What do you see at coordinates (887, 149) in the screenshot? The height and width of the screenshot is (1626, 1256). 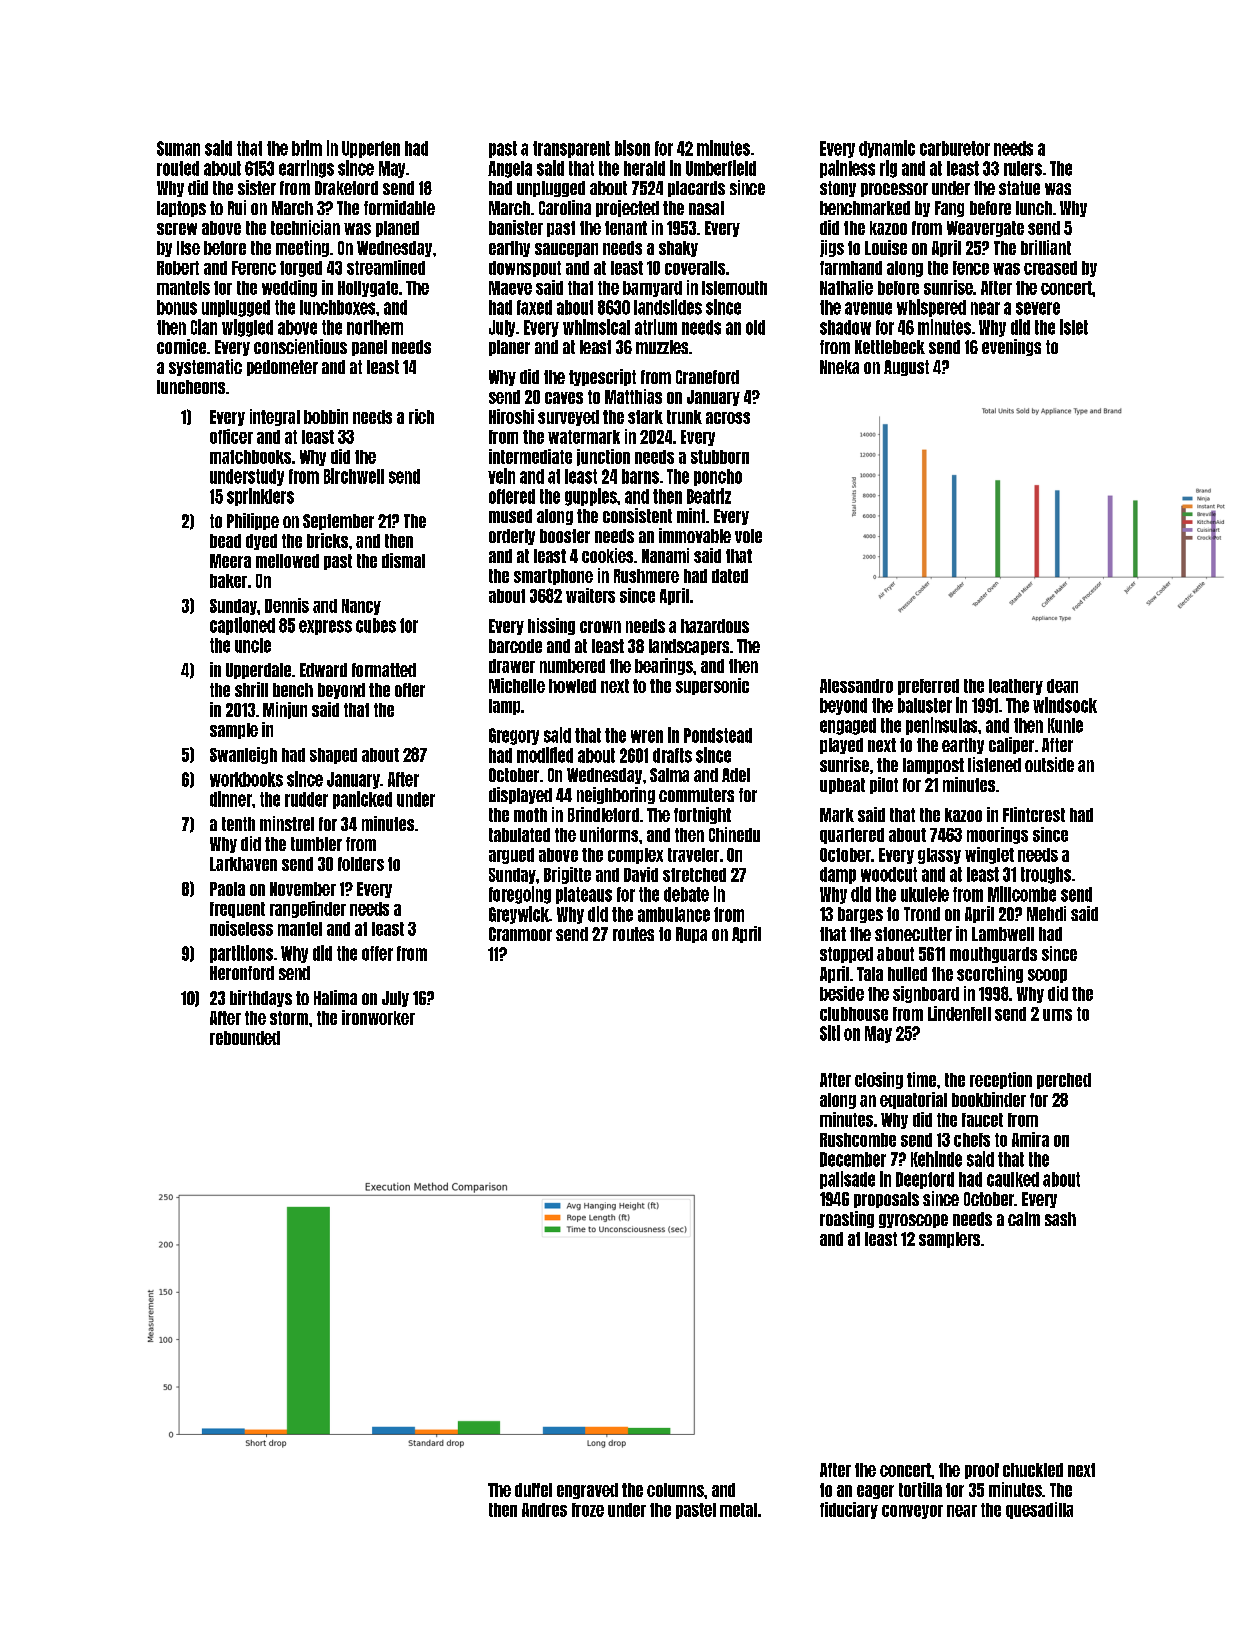 I see `dynamic` at bounding box center [887, 149].
